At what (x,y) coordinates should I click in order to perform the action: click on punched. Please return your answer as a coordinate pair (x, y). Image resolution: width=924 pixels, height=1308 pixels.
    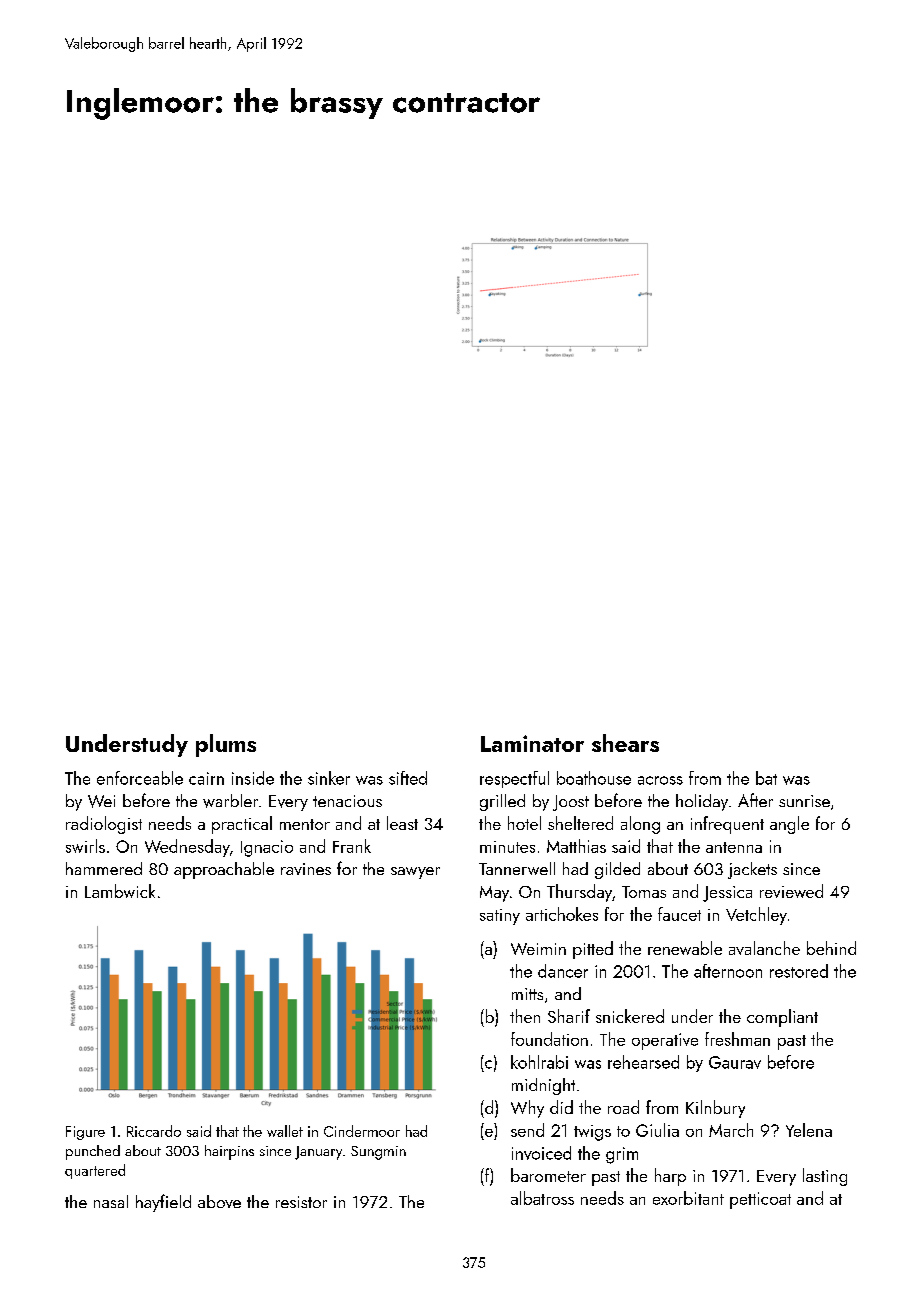
    Looking at the image, I should click on (93, 1152).
